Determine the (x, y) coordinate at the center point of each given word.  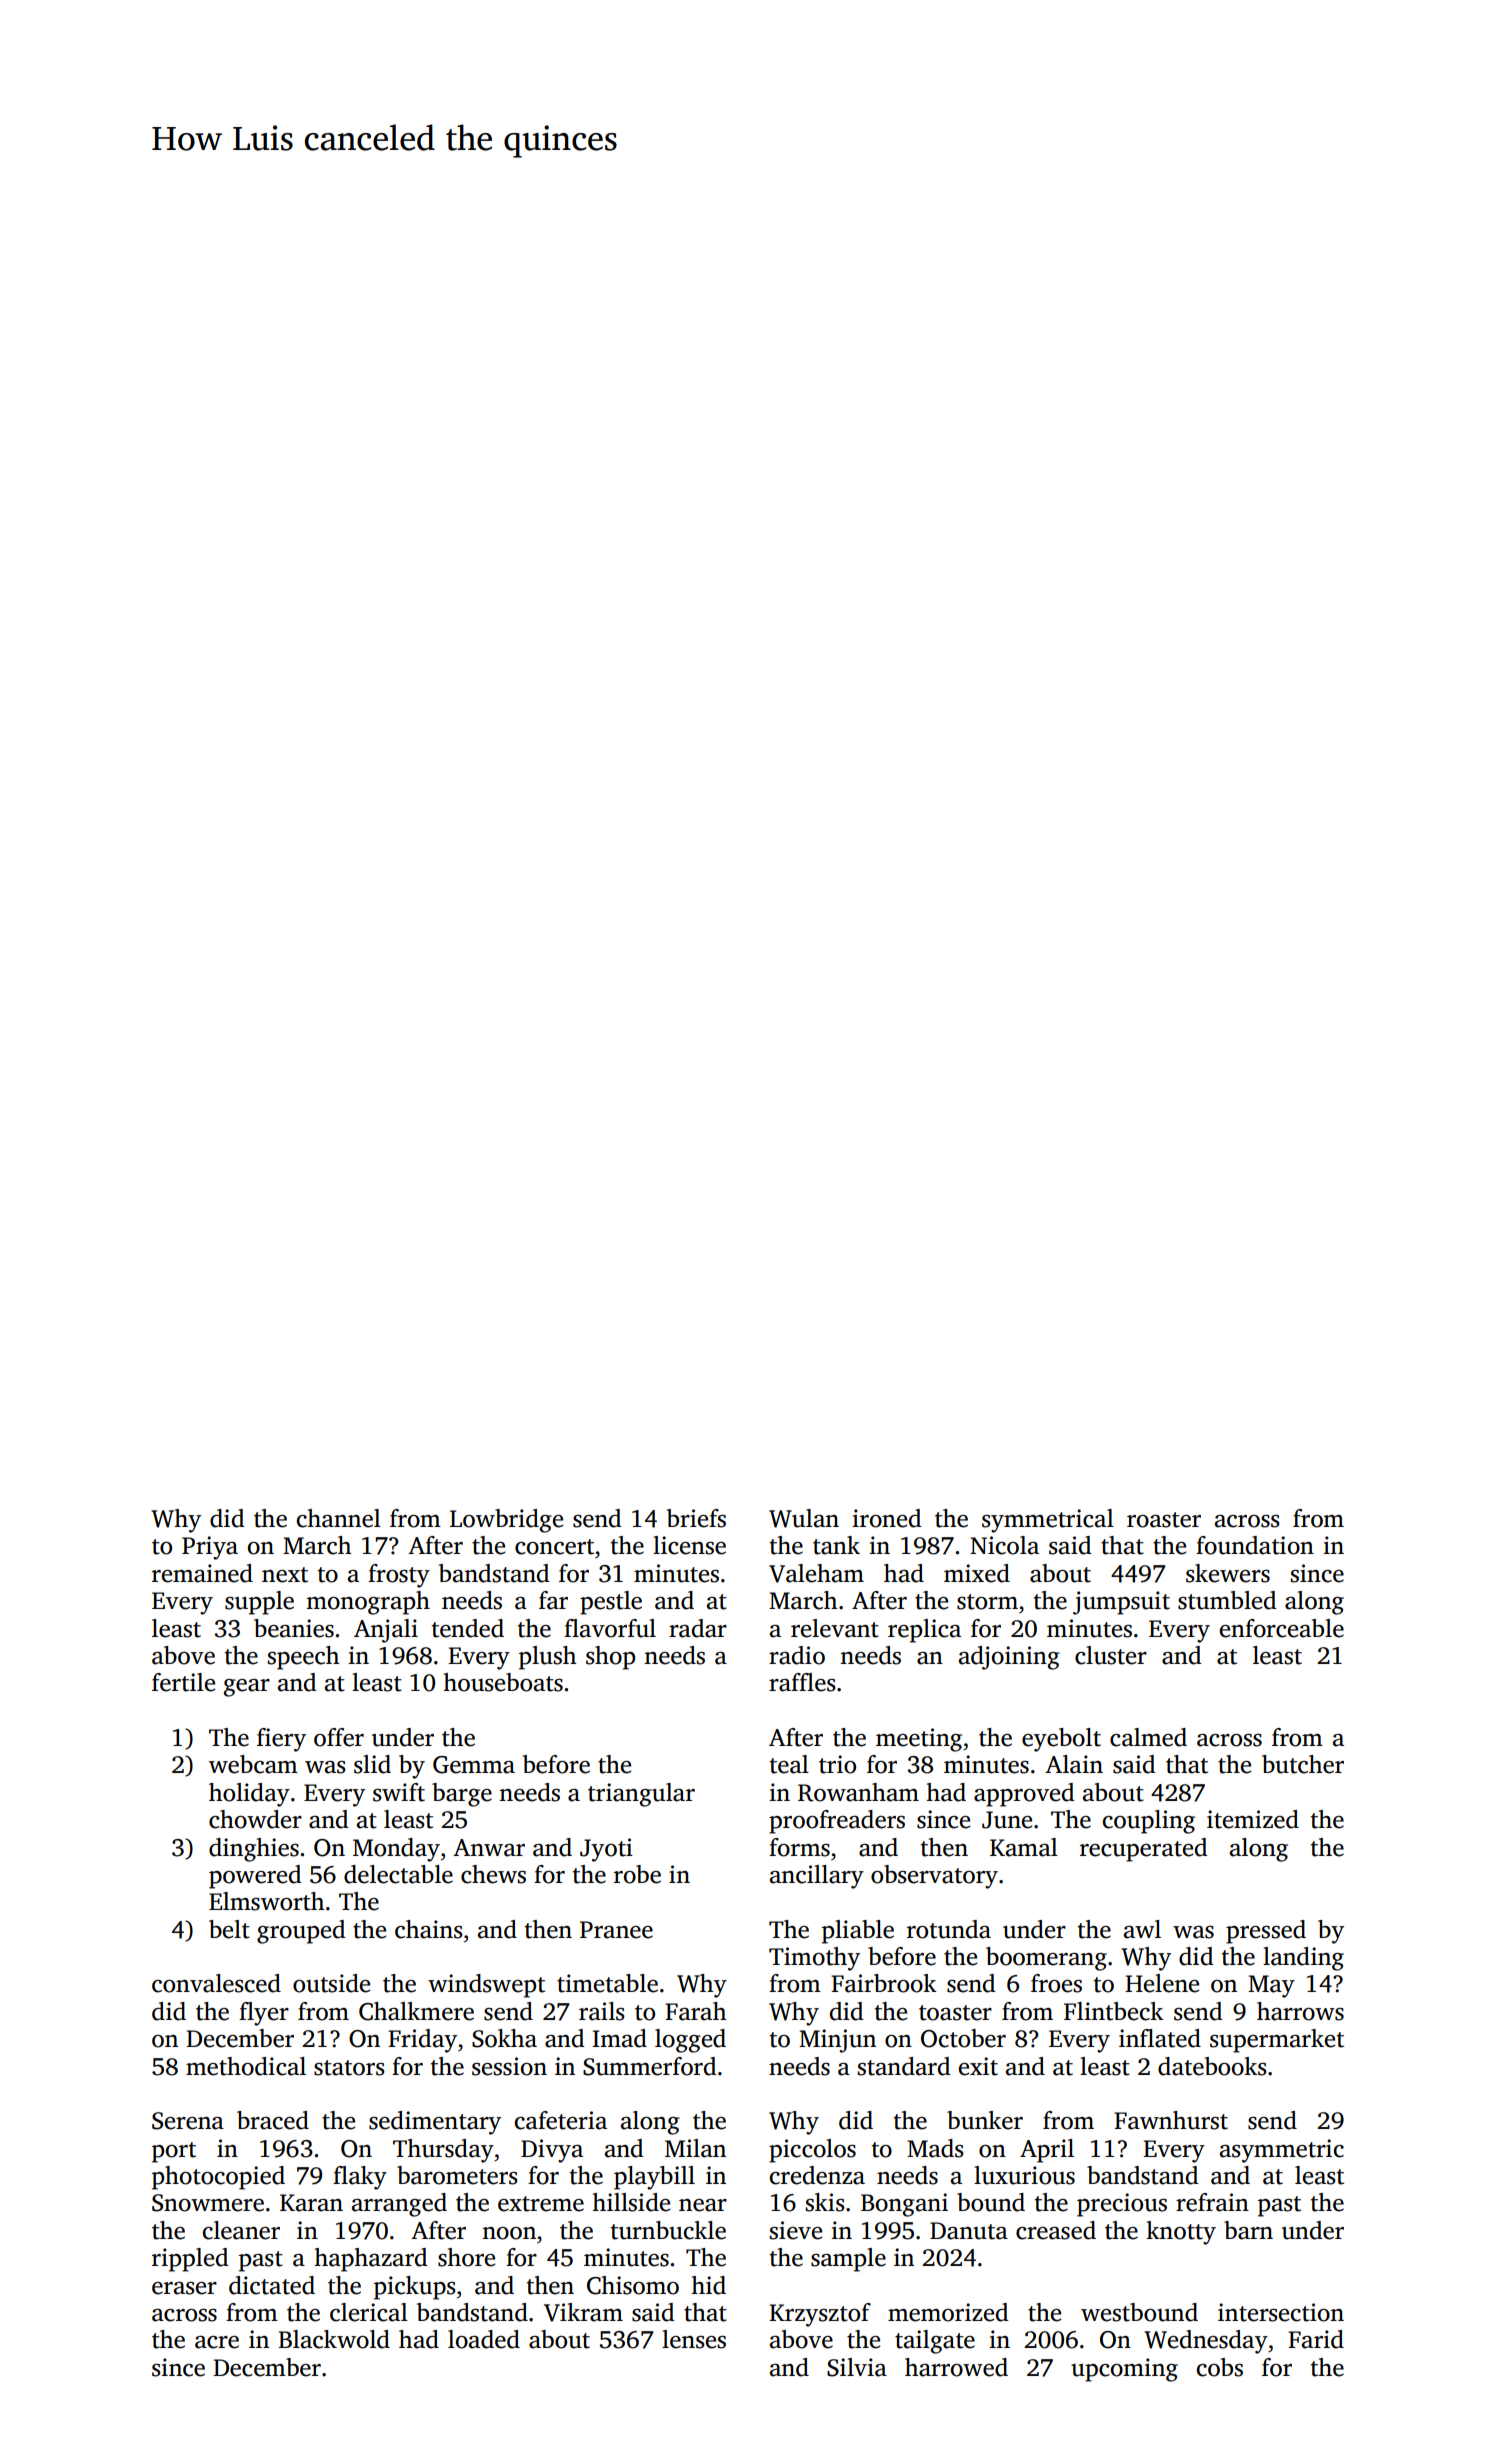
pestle (611, 1603)
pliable (858, 1932)
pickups (415, 2288)
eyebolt (1061, 1740)
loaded (484, 2339)
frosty (399, 1576)
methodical (246, 2066)
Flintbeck (1113, 2011)
